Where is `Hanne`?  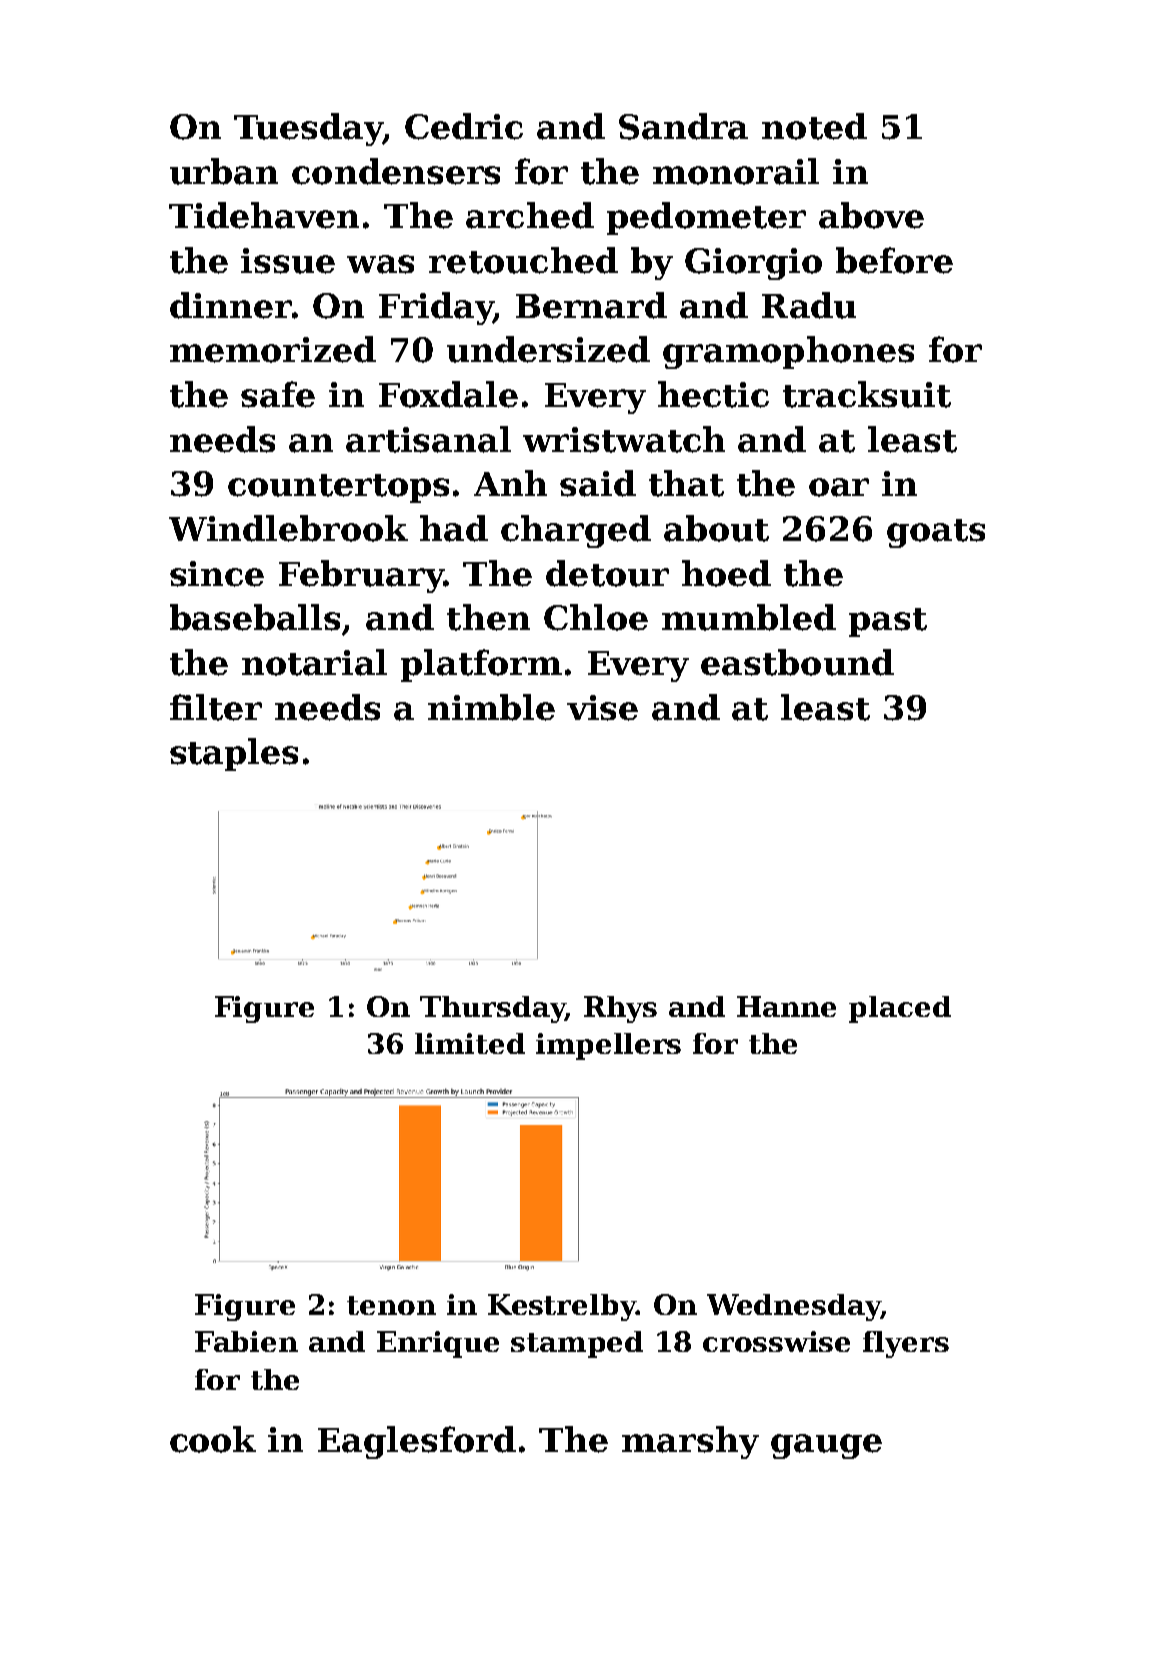 Hanne is located at coordinates (786, 1006).
